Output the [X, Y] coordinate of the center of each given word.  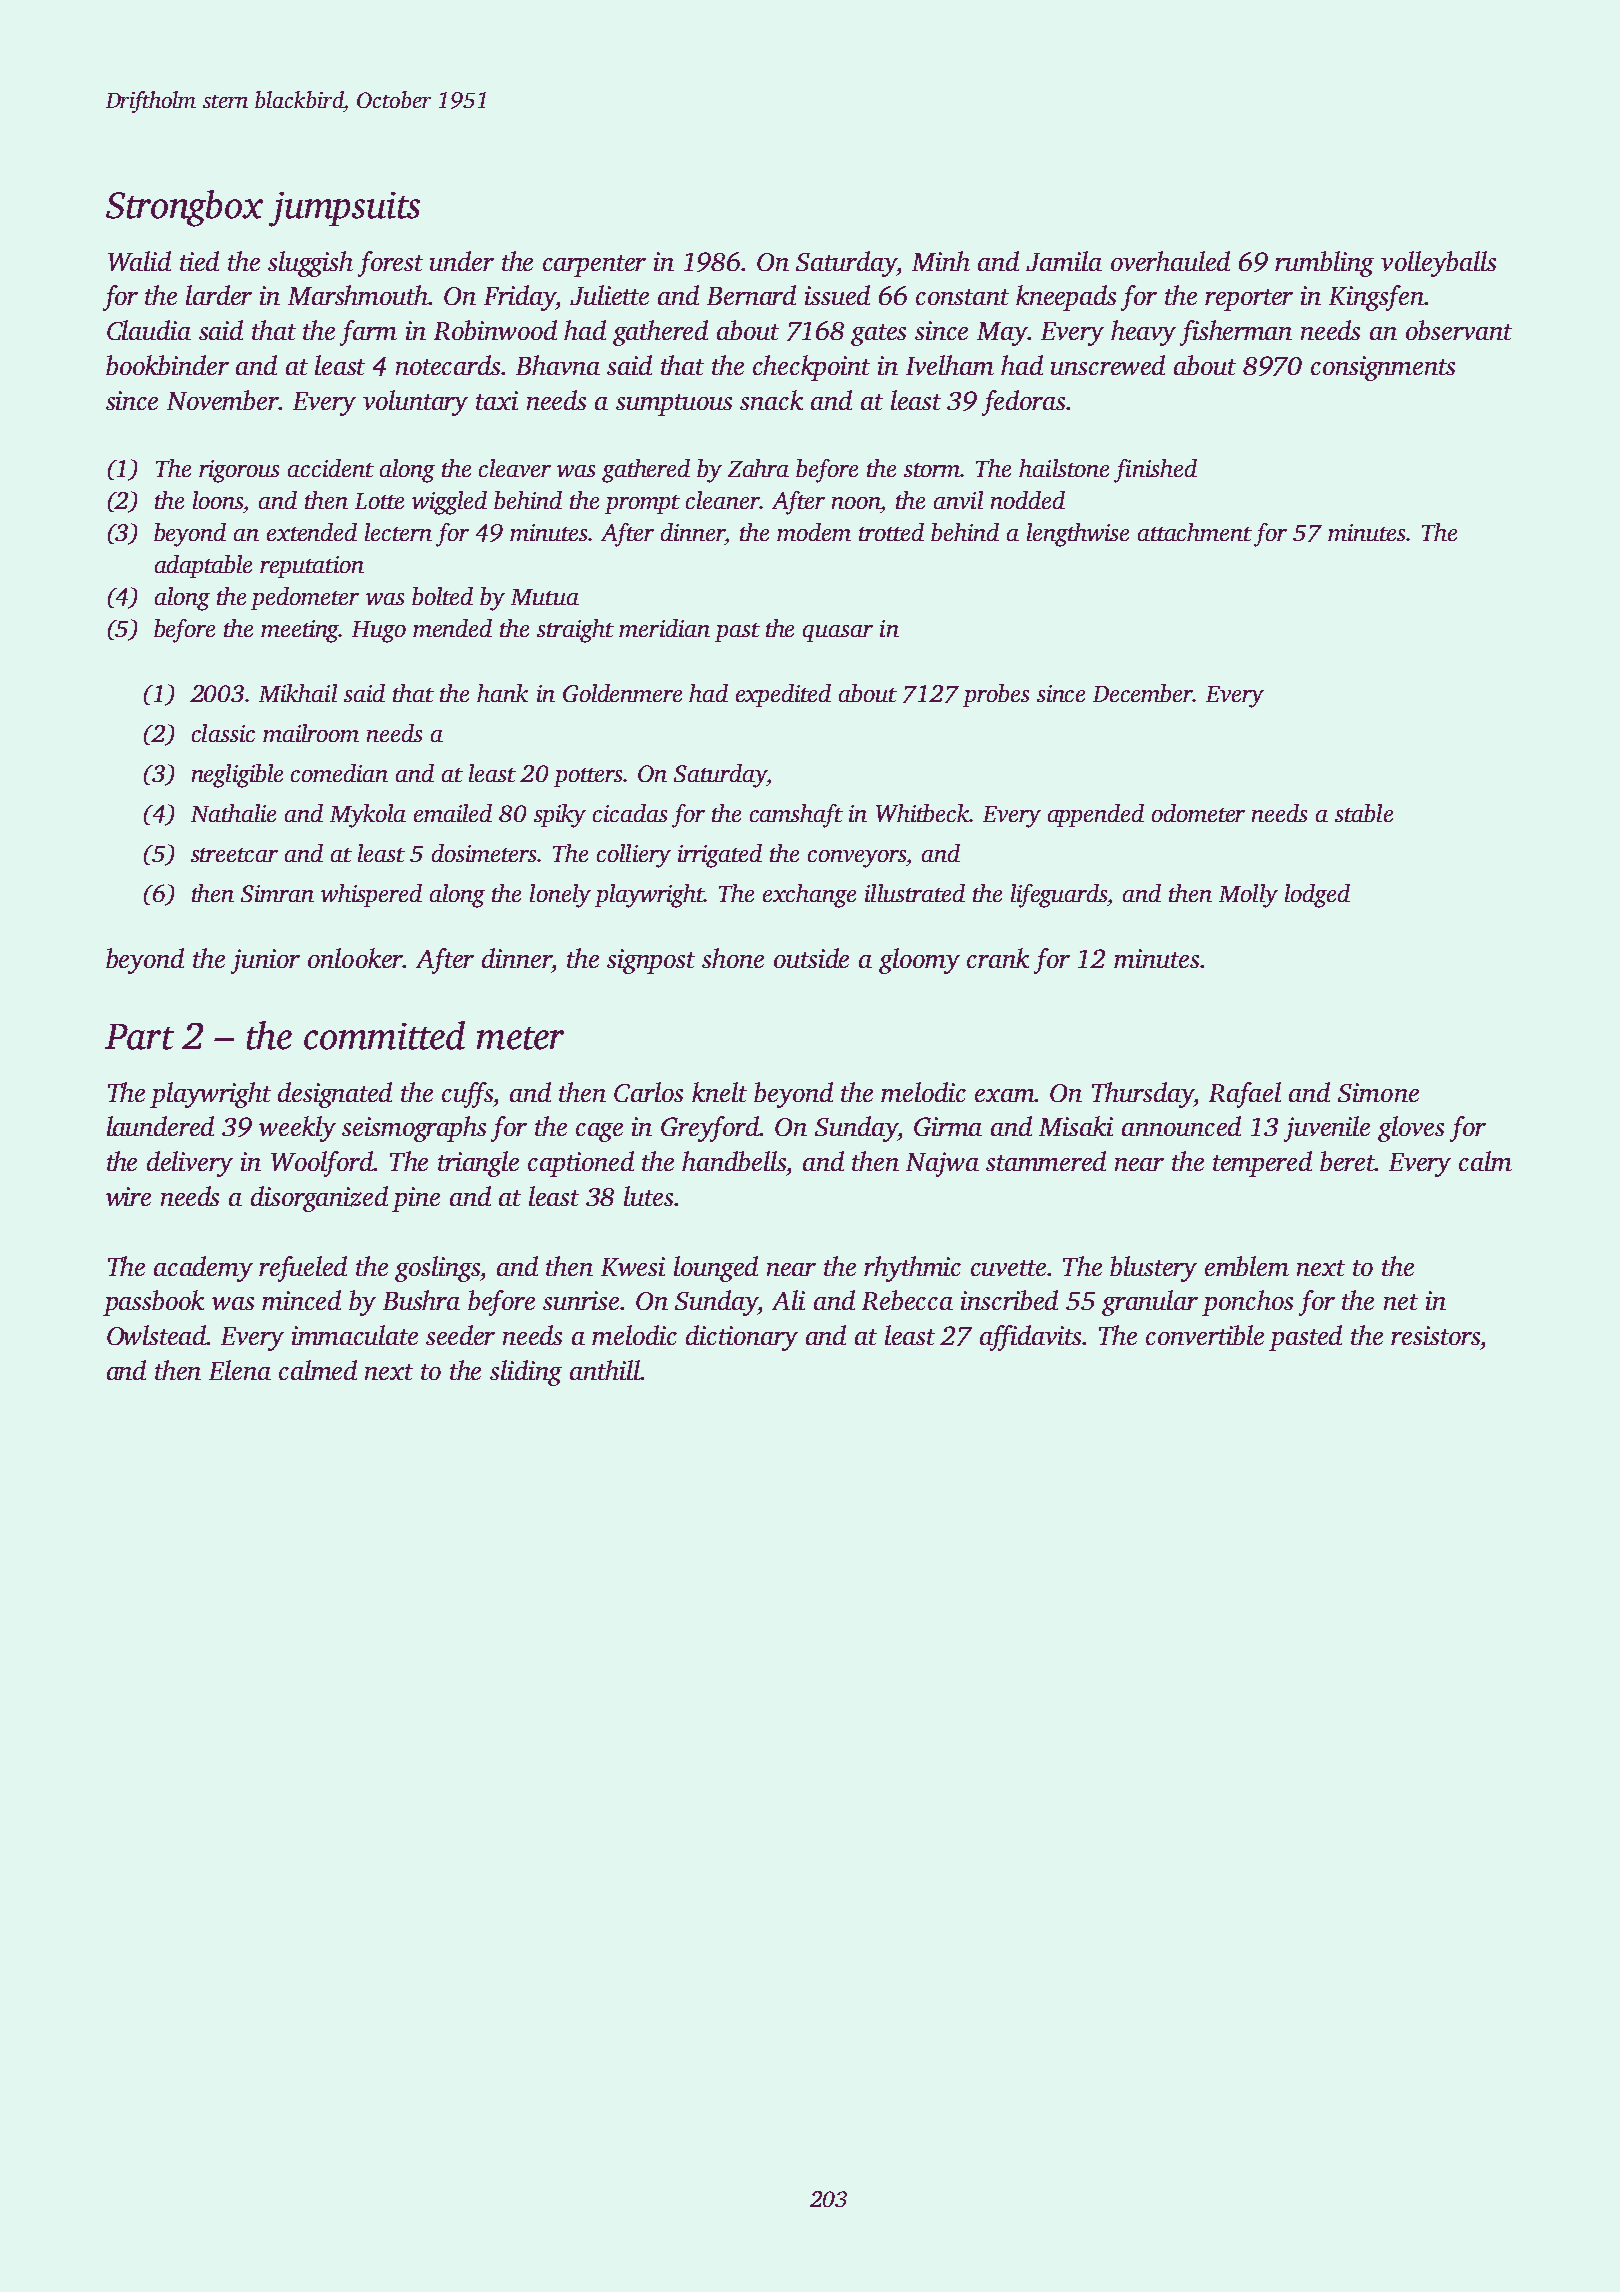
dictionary [742, 1338]
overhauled [1170, 261]
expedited [783, 695]
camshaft [796, 816]
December [1143, 693]
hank [502, 693]
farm [368, 333]
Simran [277, 893]
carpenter [594, 266]
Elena [240, 1370]
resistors [1435, 1335]
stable [1364, 813]
